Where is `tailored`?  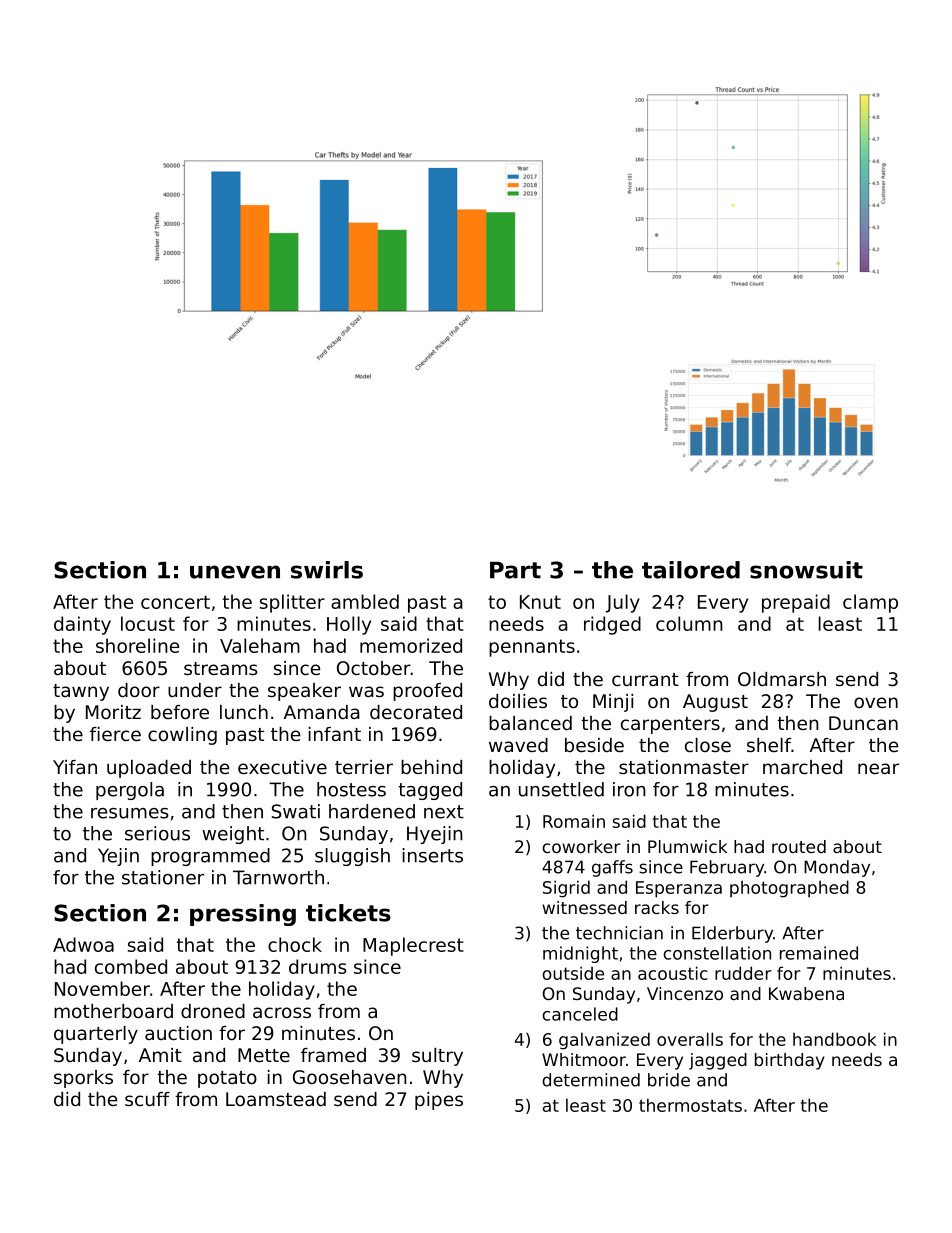 tailored is located at coordinates (691, 570).
